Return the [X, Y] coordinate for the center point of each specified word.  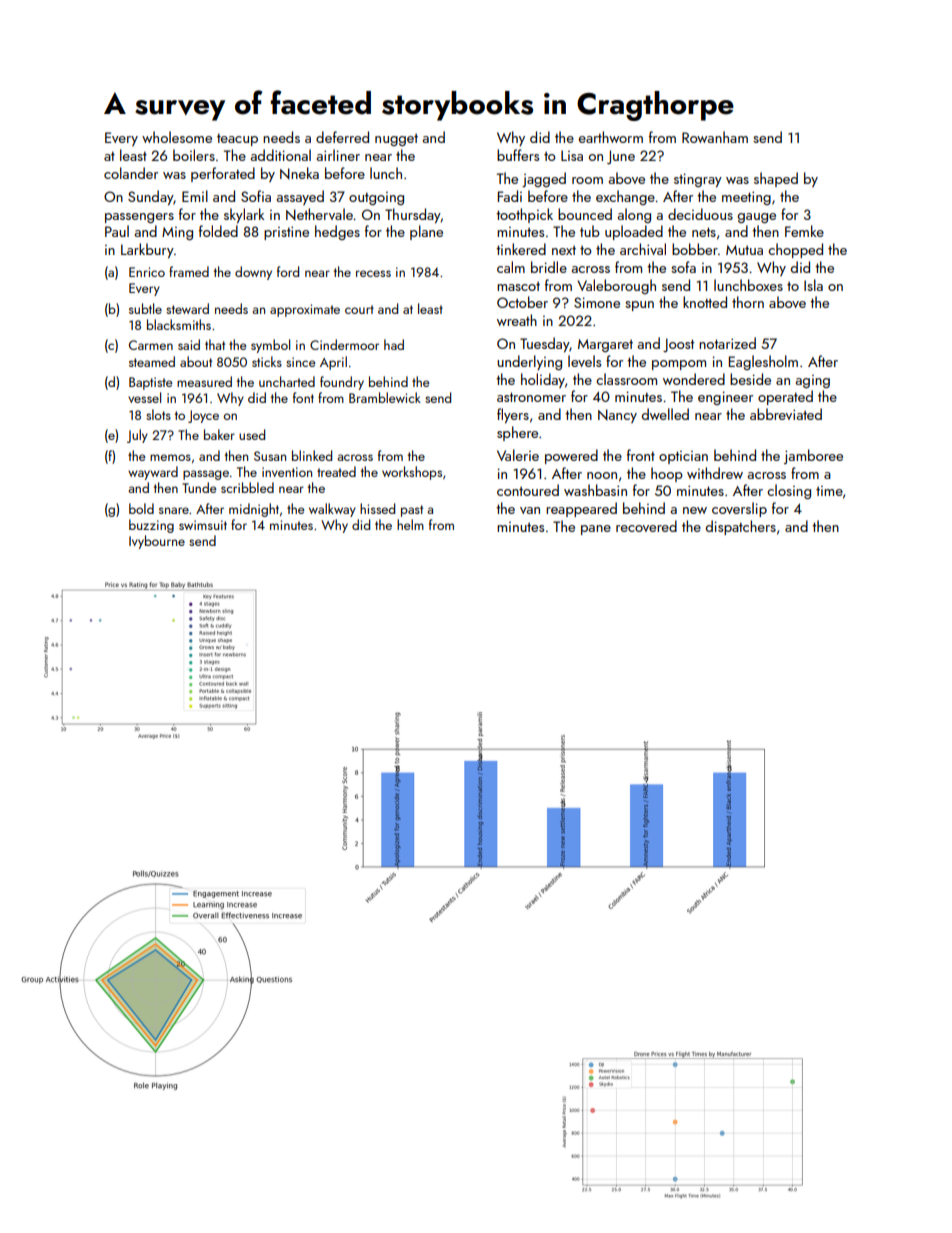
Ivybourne [157, 542]
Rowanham [715, 137]
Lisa [572, 155]
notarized [727, 343]
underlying [529, 362]
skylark [244, 215]
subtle [145, 308]
